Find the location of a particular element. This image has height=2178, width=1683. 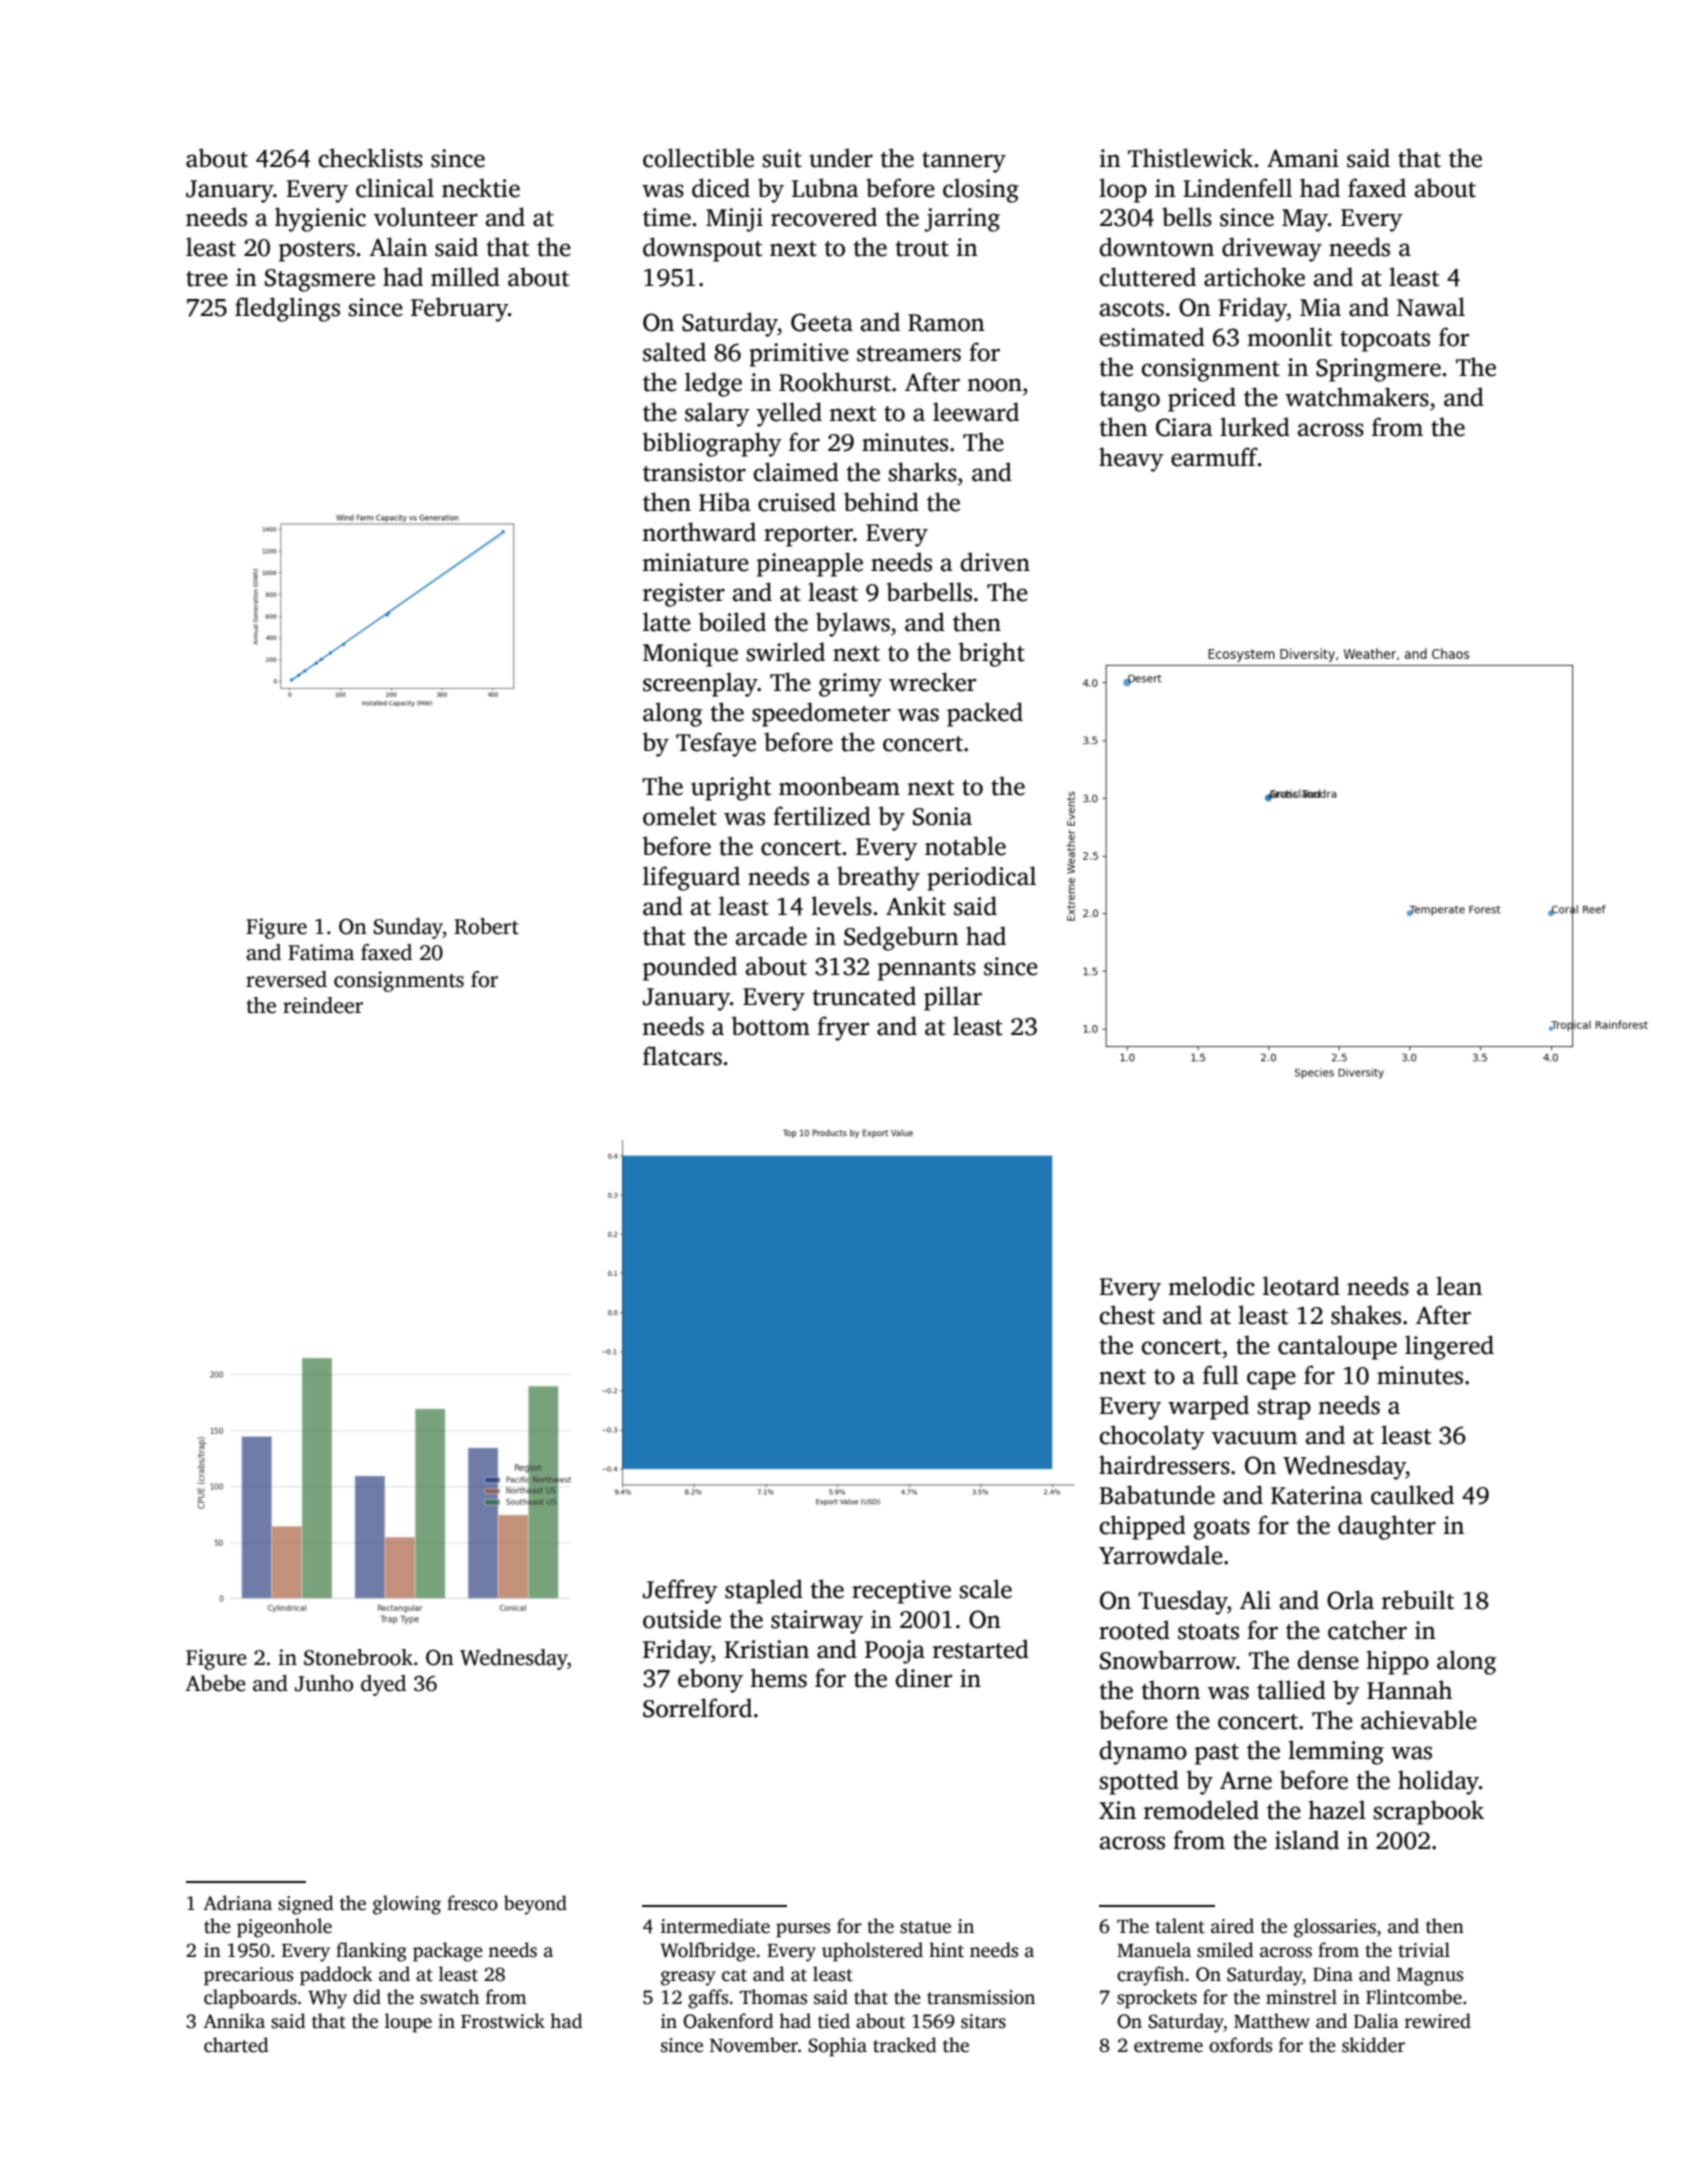

fledglings is located at coordinates (287, 309).
